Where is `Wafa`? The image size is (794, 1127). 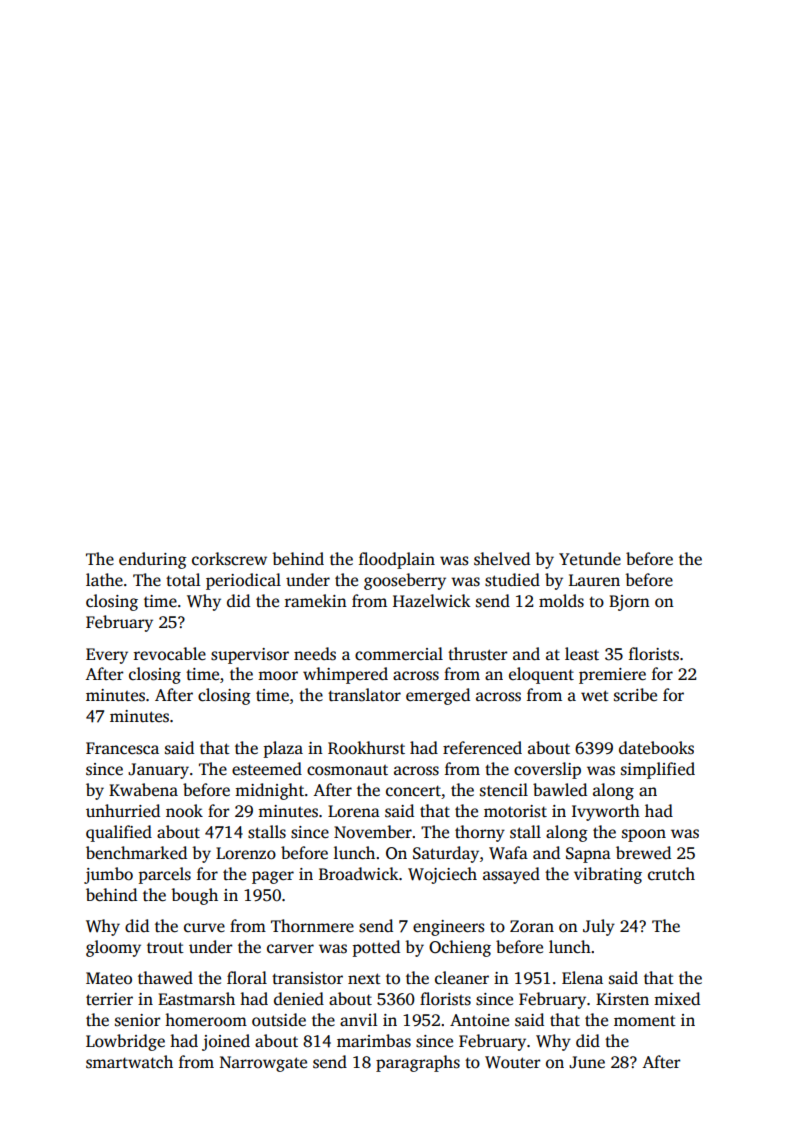
Wafa is located at coordinates (508, 853).
